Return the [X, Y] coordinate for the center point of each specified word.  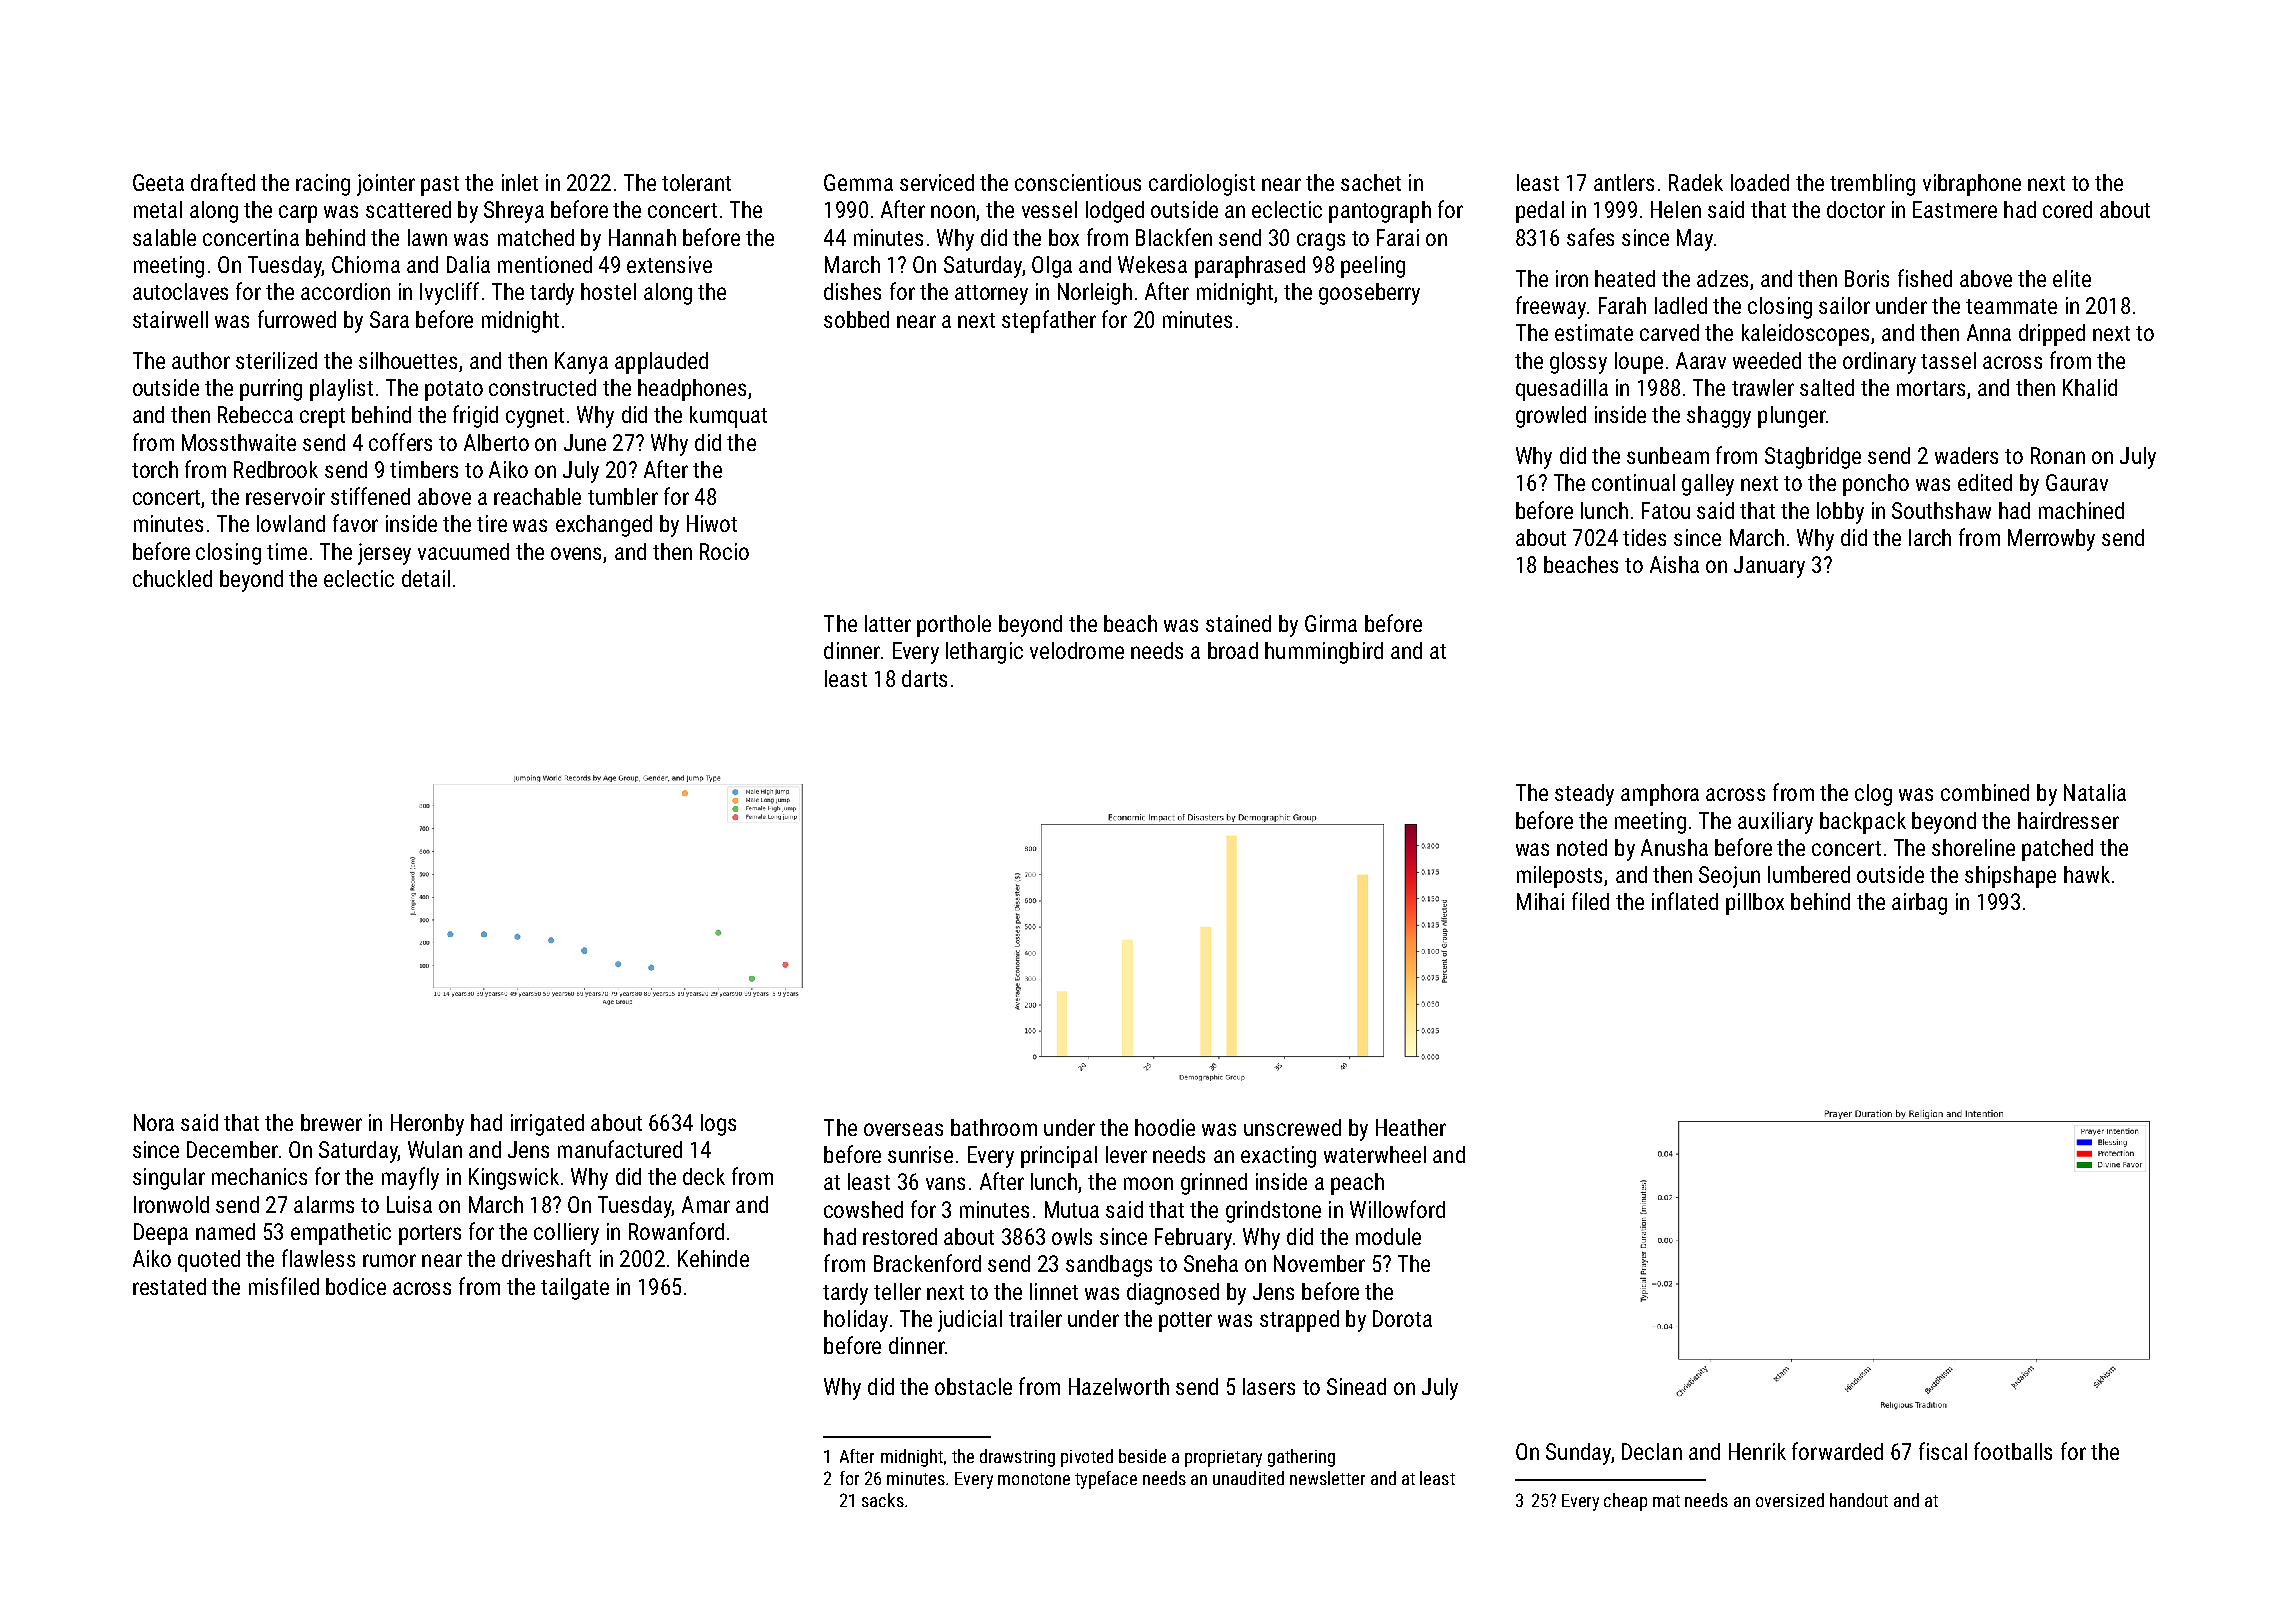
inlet [520, 182]
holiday [856, 1321]
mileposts [1559, 877]
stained [1238, 623]
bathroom [994, 1127]
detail [426, 578]
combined [1985, 792]
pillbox [1755, 904]
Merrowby [2051, 540]
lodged [1115, 212]
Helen [1676, 209]
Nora [154, 1122]
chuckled [172, 578]
